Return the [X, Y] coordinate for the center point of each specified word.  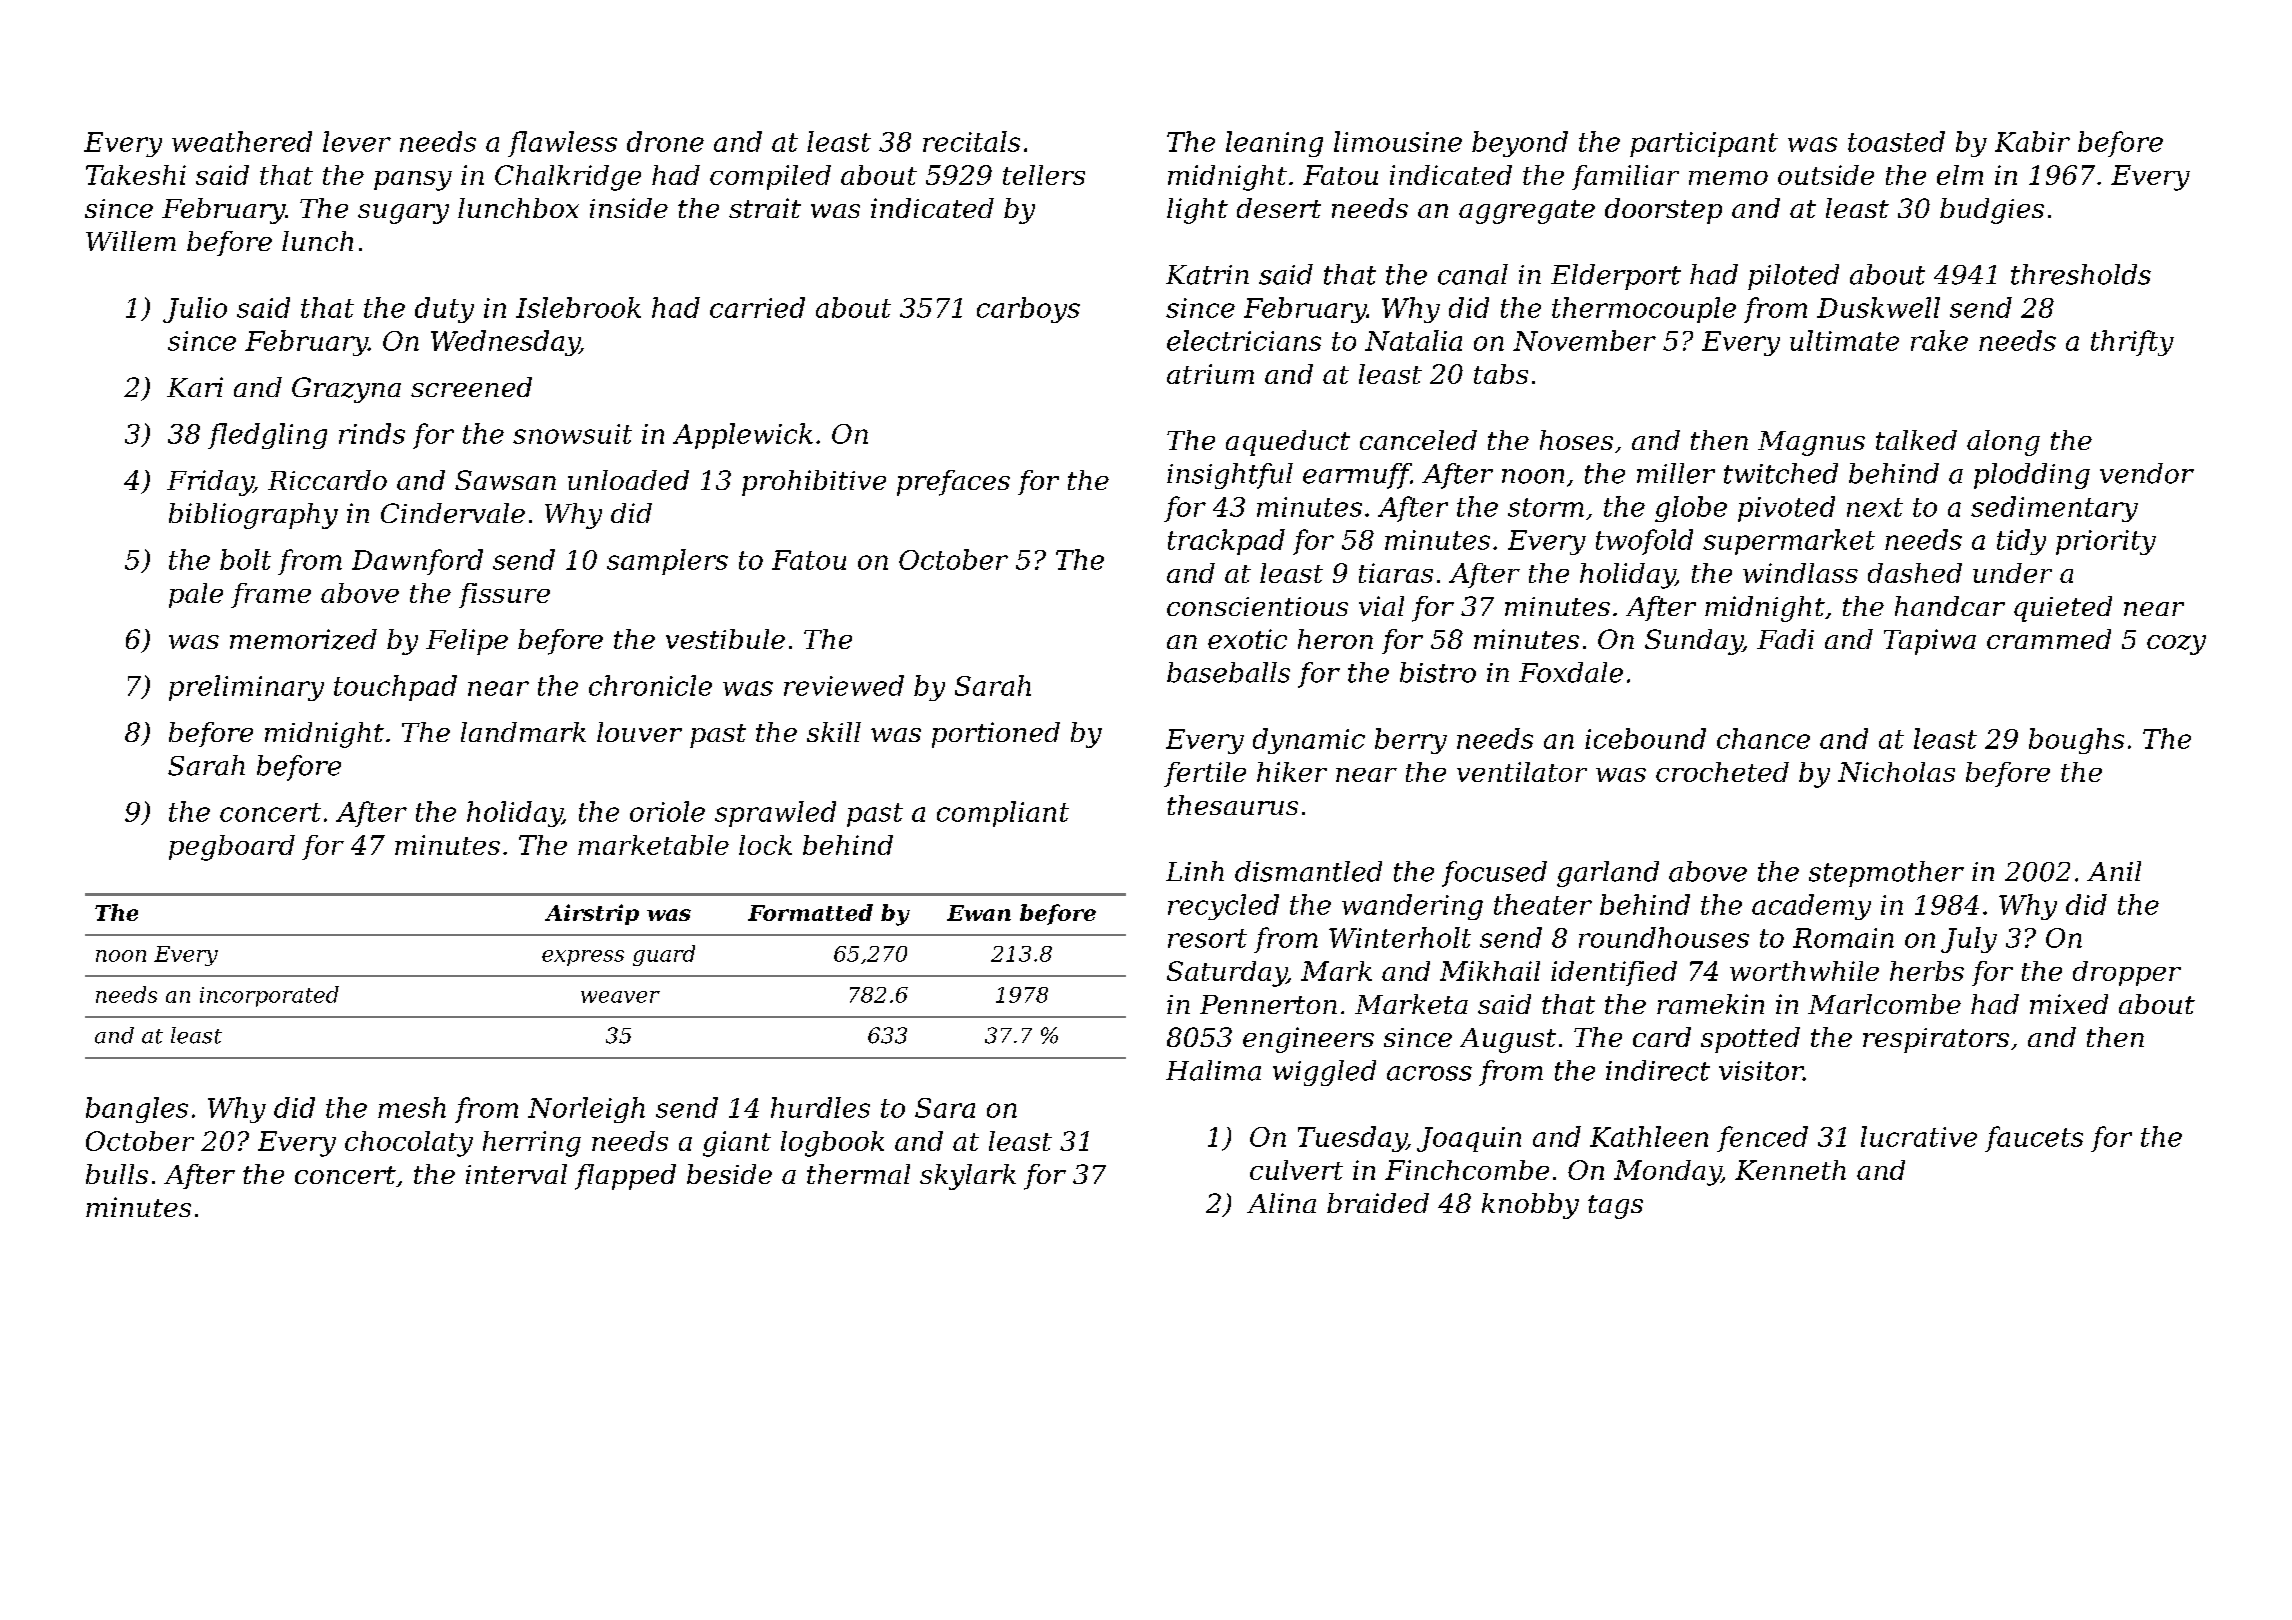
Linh [1195, 871]
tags [1615, 1207]
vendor [2147, 473]
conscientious [1257, 606]
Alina [1281, 1203]
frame [271, 595]
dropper [2127, 973]
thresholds [2081, 274]
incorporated [269, 996]
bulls [117, 1174]
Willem [131, 241]
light [1197, 211]
